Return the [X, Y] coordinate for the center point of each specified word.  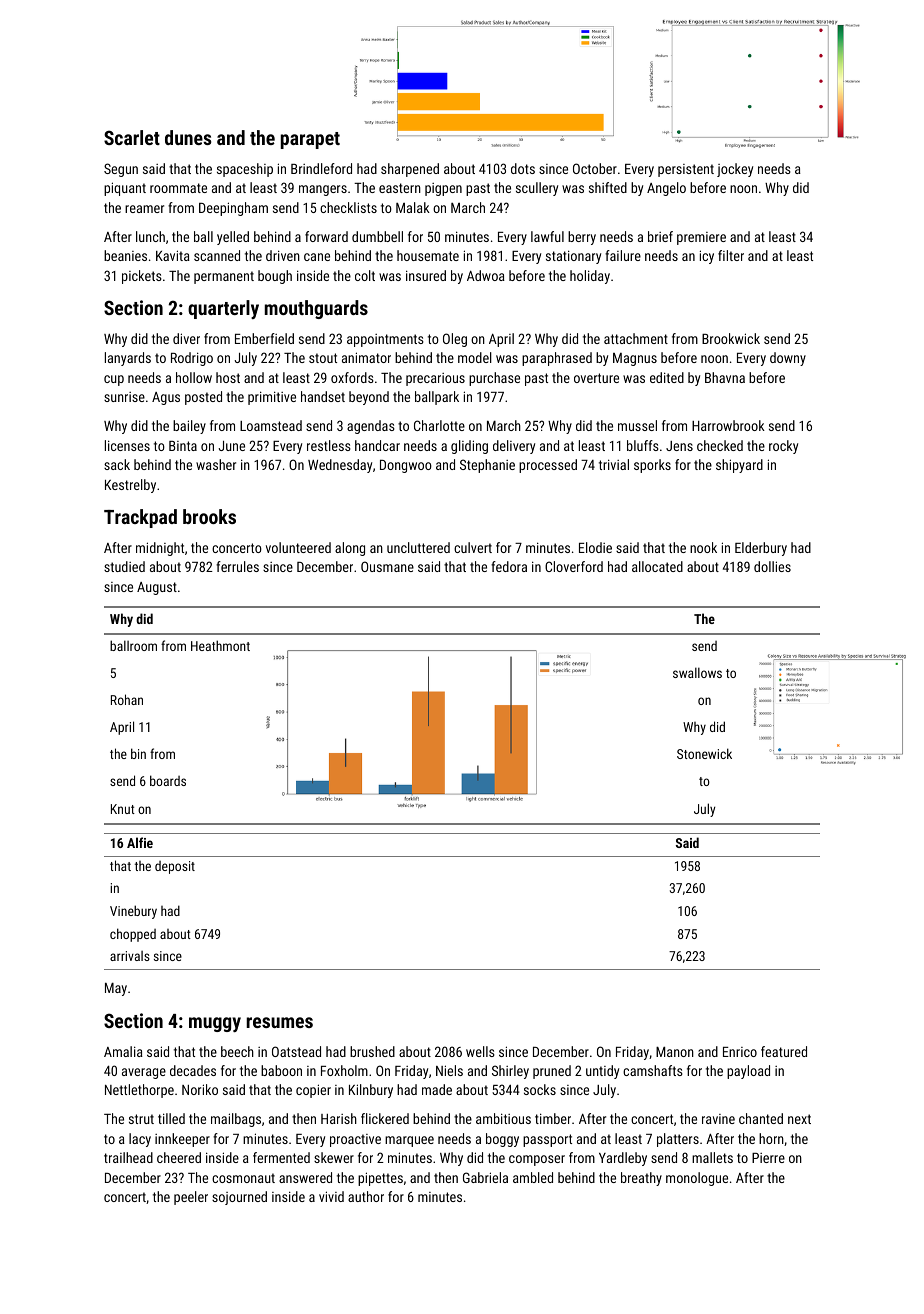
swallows [697, 672]
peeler [191, 1198]
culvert [473, 547]
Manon [675, 1051]
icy [707, 257]
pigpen [443, 189]
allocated [657, 566]
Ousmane [387, 566]
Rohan [127, 699]
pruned [552, 1072]
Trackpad [140, 518]
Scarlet [132, 137]
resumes [279, 1022]
